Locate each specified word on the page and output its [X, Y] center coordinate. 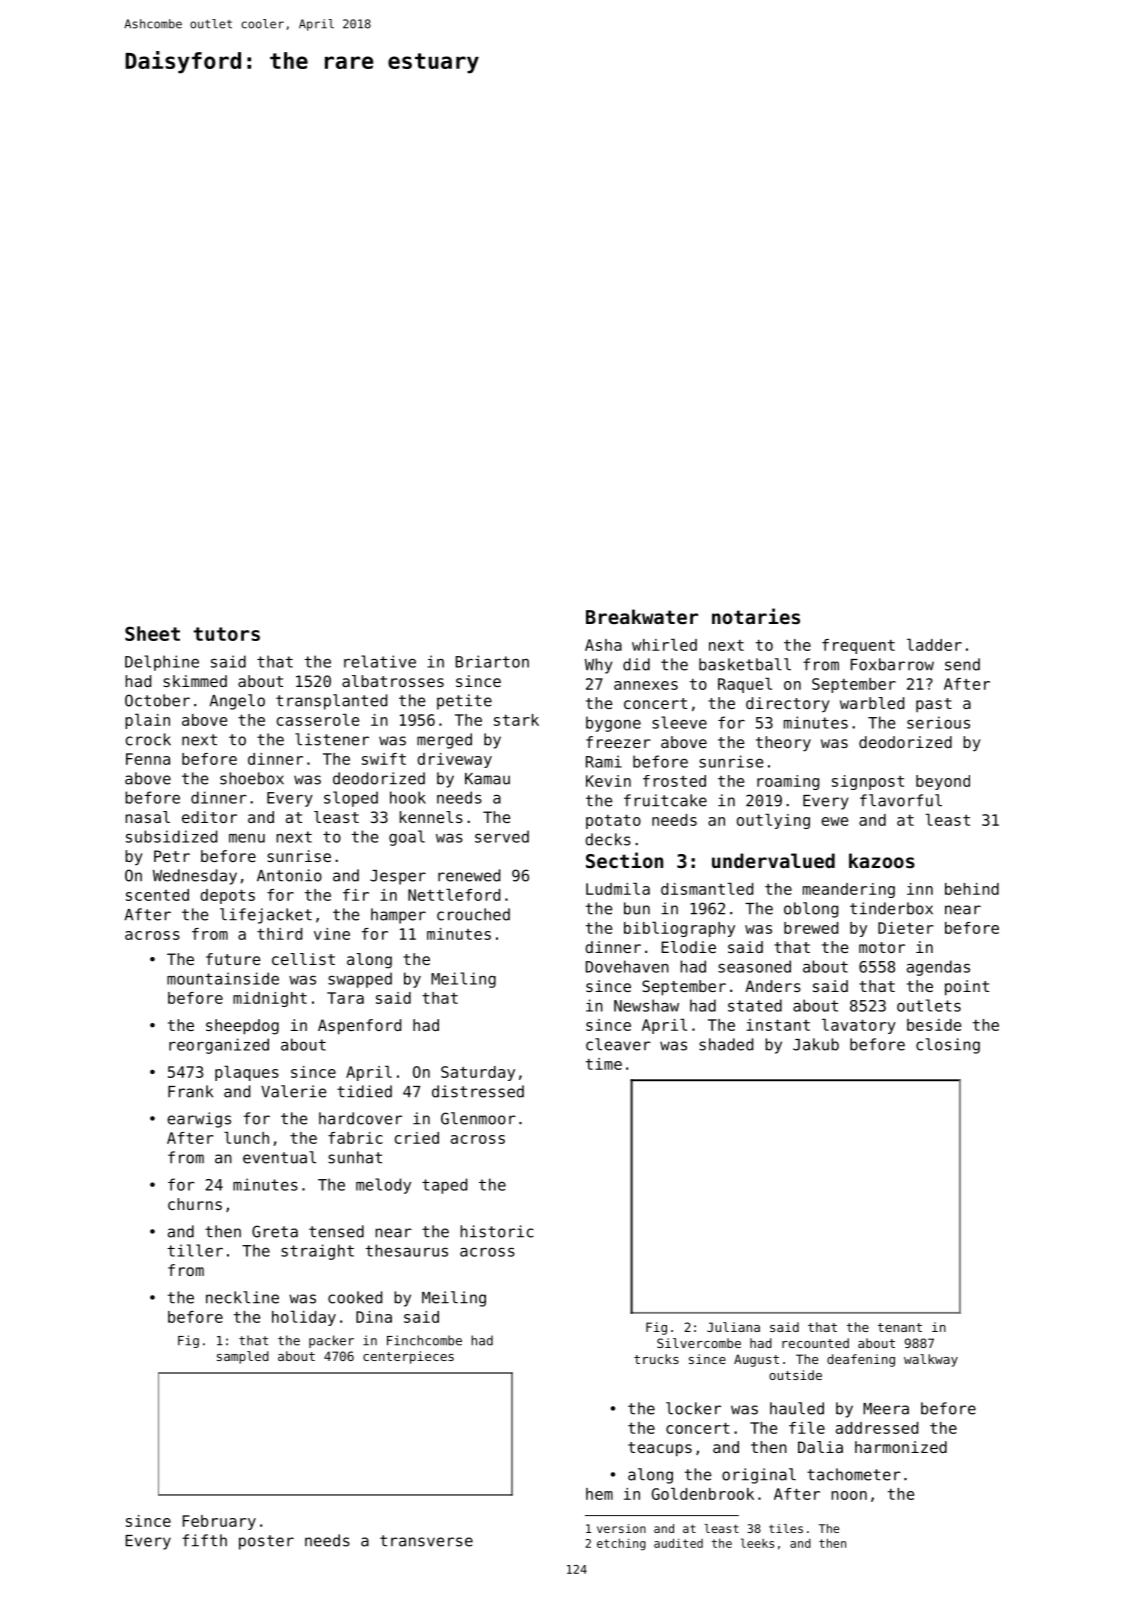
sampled [243, 1357]
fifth [204, 1540]
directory [788, 704]
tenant [900, 1327]
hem [599, 1494]
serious [938, 722]
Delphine [162, 663]
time [604, 1064]
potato [613, 821]
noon [849, 1495]
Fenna [148, 759]
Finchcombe [424, 1340]
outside [795, 1375]
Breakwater [642, 616]
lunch [246, 1138]
